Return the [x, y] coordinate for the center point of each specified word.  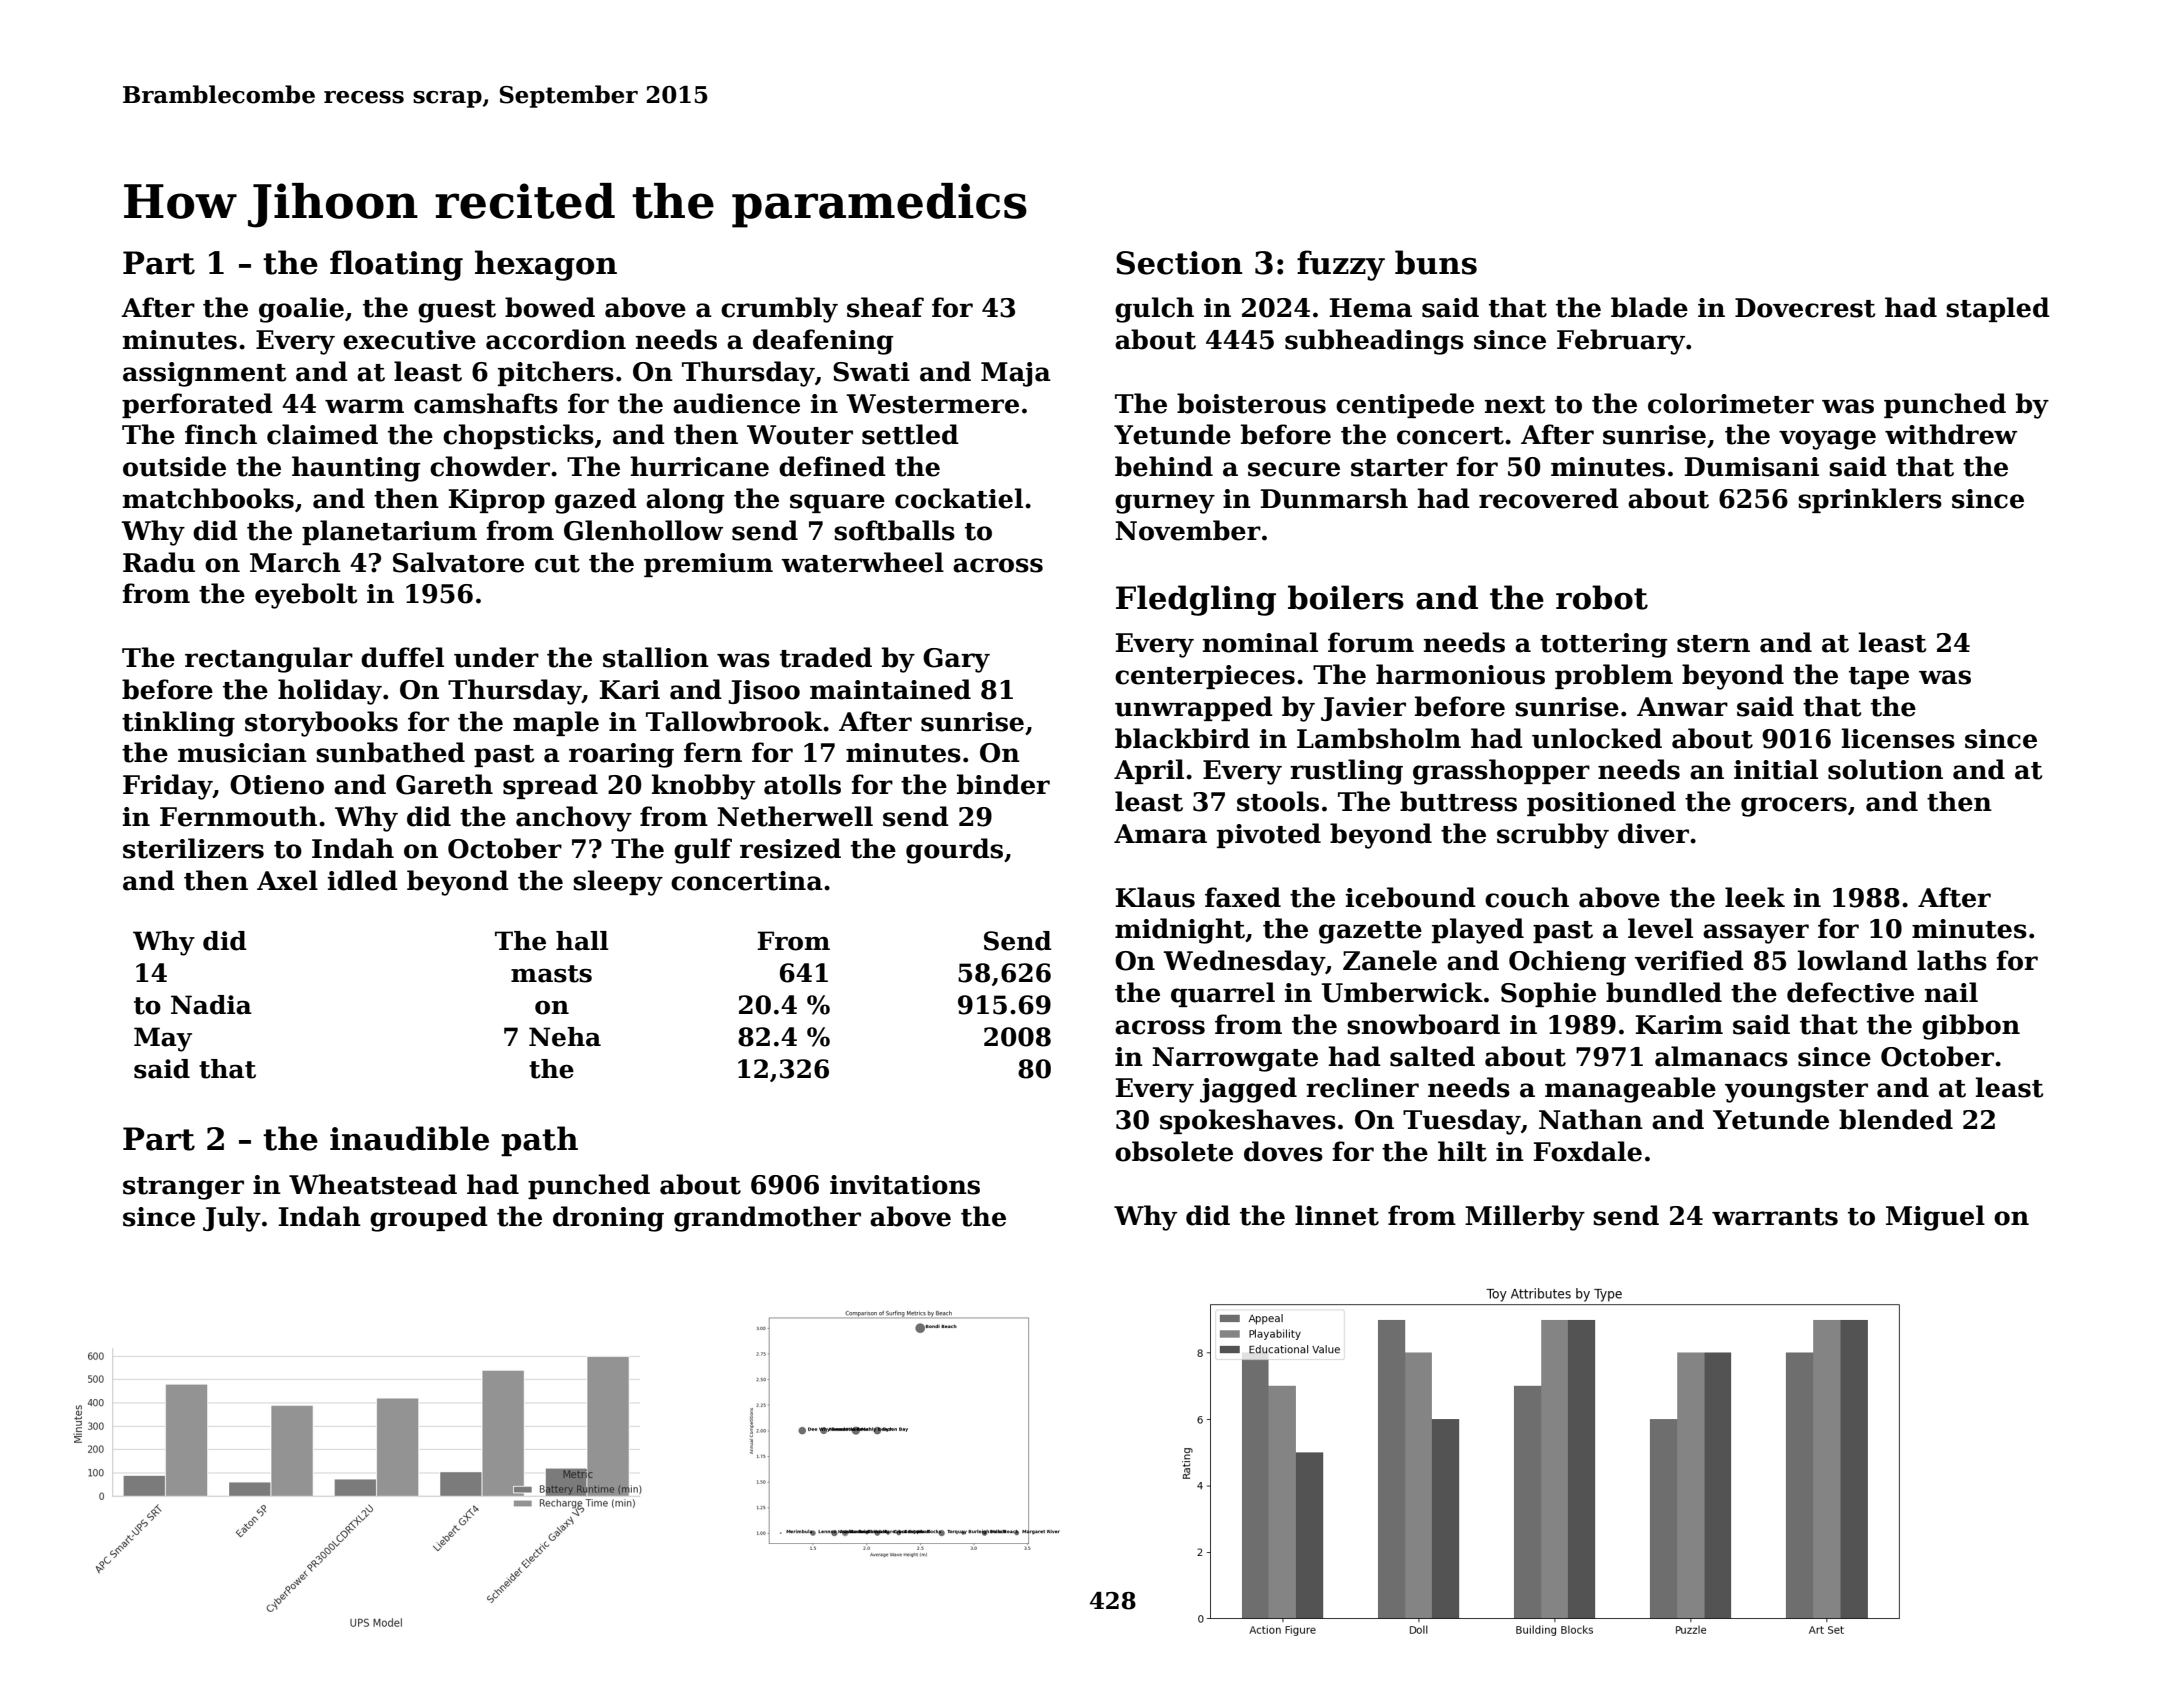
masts [551, 974]
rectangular [269, 660]
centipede [1405, 405]
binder [1003, 784]
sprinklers [1870, 500]
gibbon [1971, 1027]
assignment [204, 374]
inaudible [409, 1138]
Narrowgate [1235, 1059]
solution [1885, 769]
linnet [1337, 1215]
